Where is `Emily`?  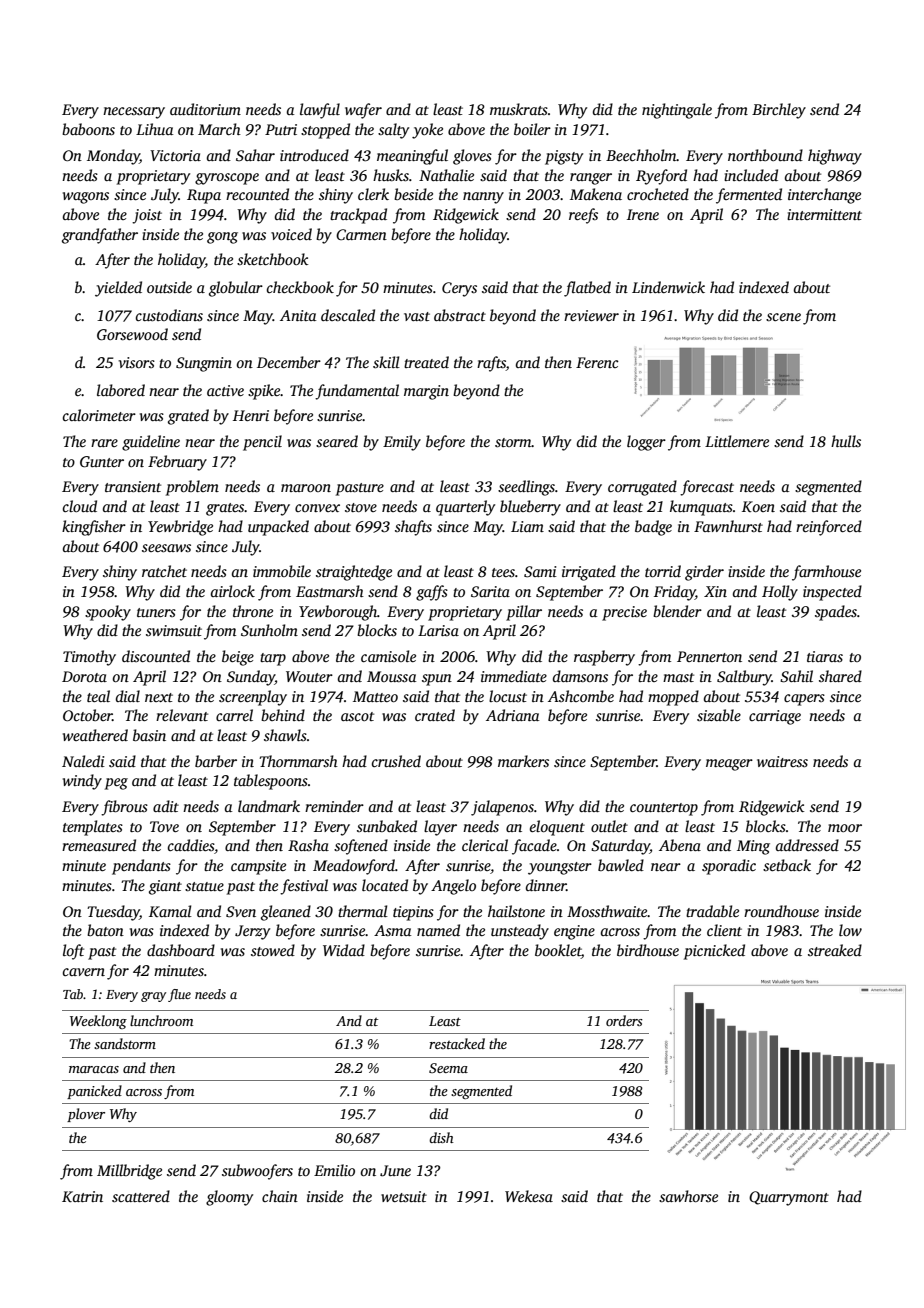 Emily is located at coordinates (402, 443).
